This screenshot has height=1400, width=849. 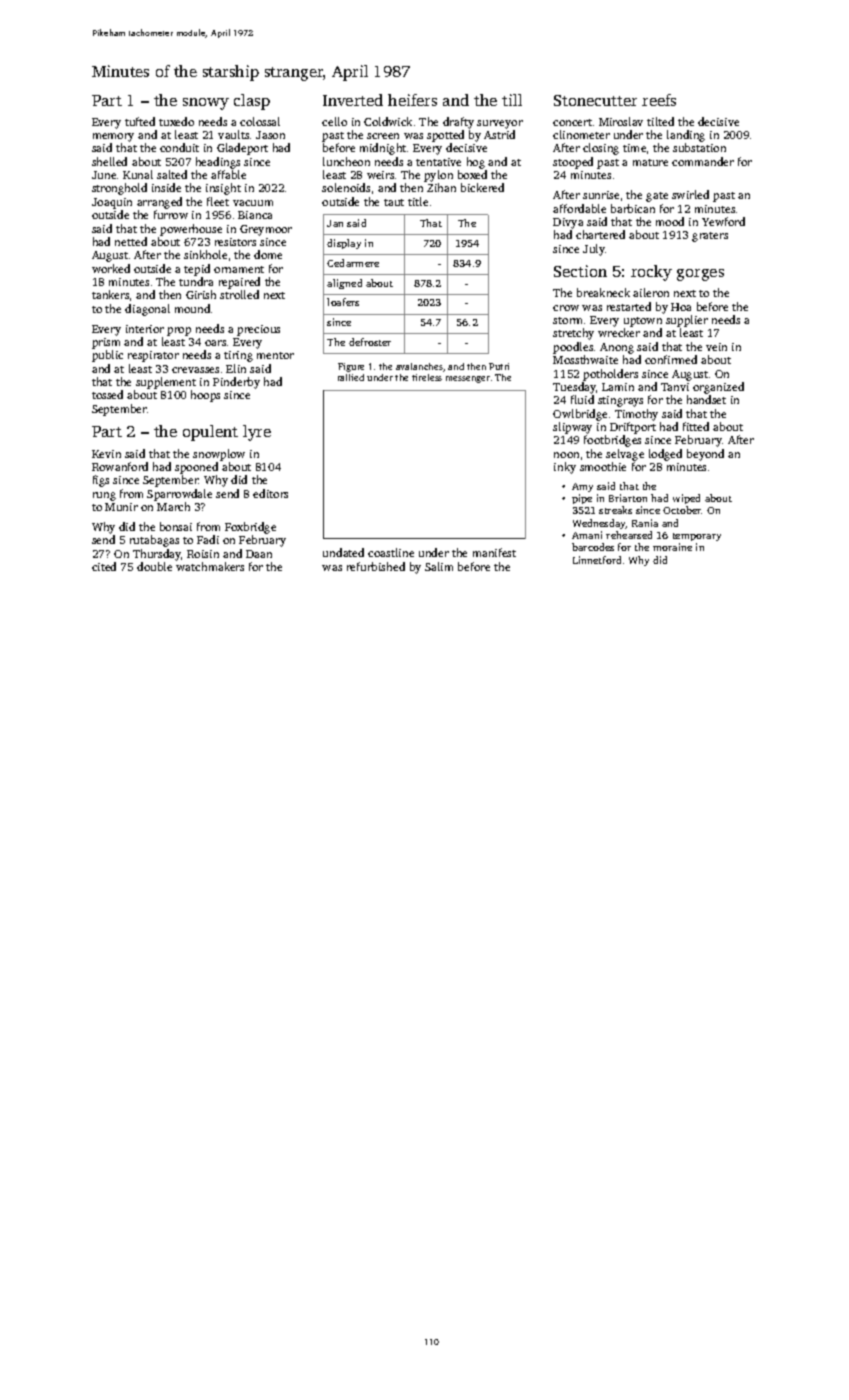 I want to click on refurbished, so click(x=376, y=566).
